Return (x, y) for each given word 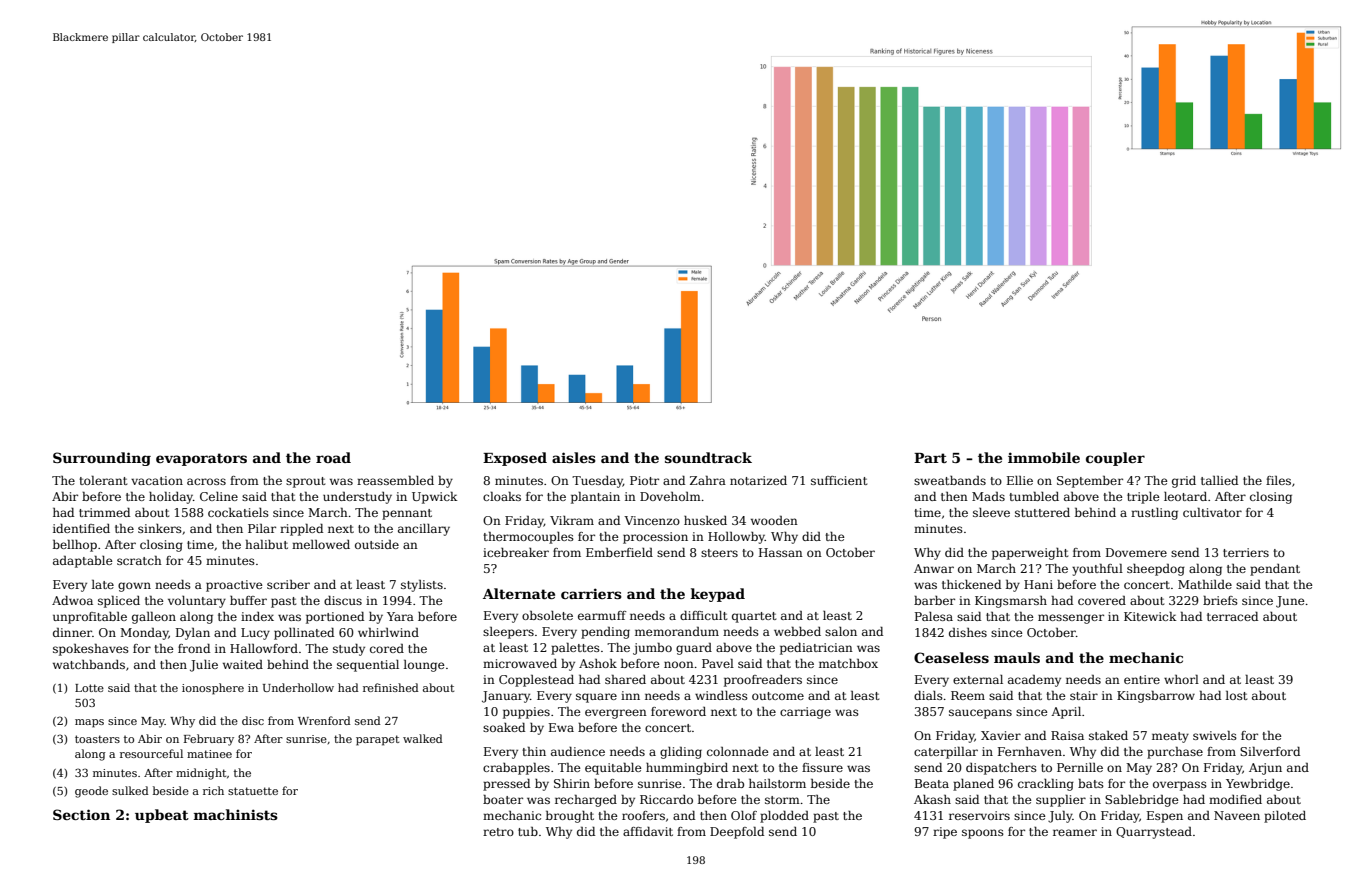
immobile (1044, 457)
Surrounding (102, 459)
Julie (204, 666)
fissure (822, 767)
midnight (201, 774)
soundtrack (708, 457)
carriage (805, 713)
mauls (1017, 657)
